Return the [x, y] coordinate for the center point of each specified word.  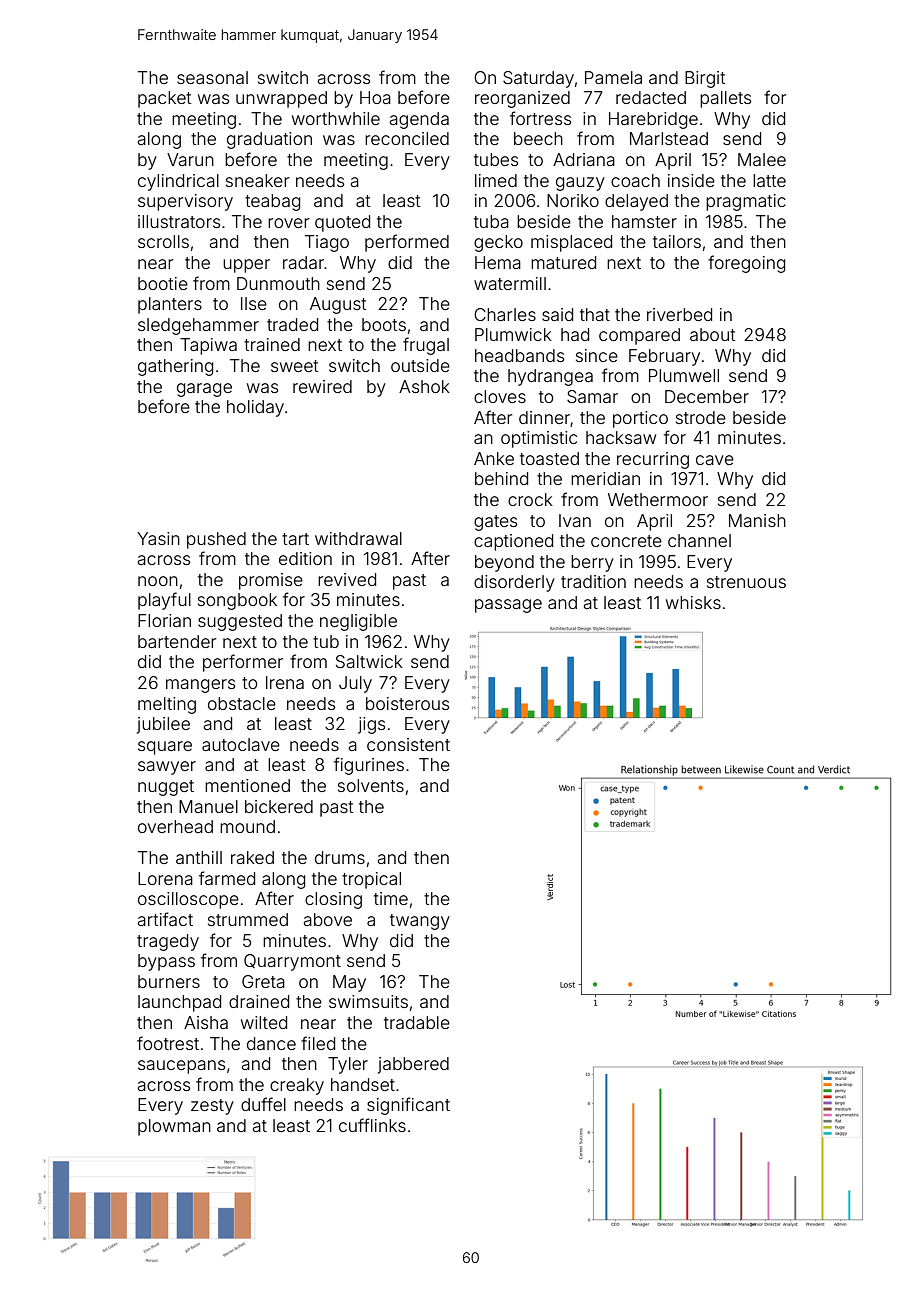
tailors [677, 241]
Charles [505, 314]
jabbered [413, 1065]
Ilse [254, 303]
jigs [371, 725]
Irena [285, 682]
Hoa [375, 97]
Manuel [208, 806]
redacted [651, 97]
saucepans [181, 1067]
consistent [408, 744]
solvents [371, 785]
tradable [417, 1022]
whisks [693, 602]
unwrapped [281, 99]
